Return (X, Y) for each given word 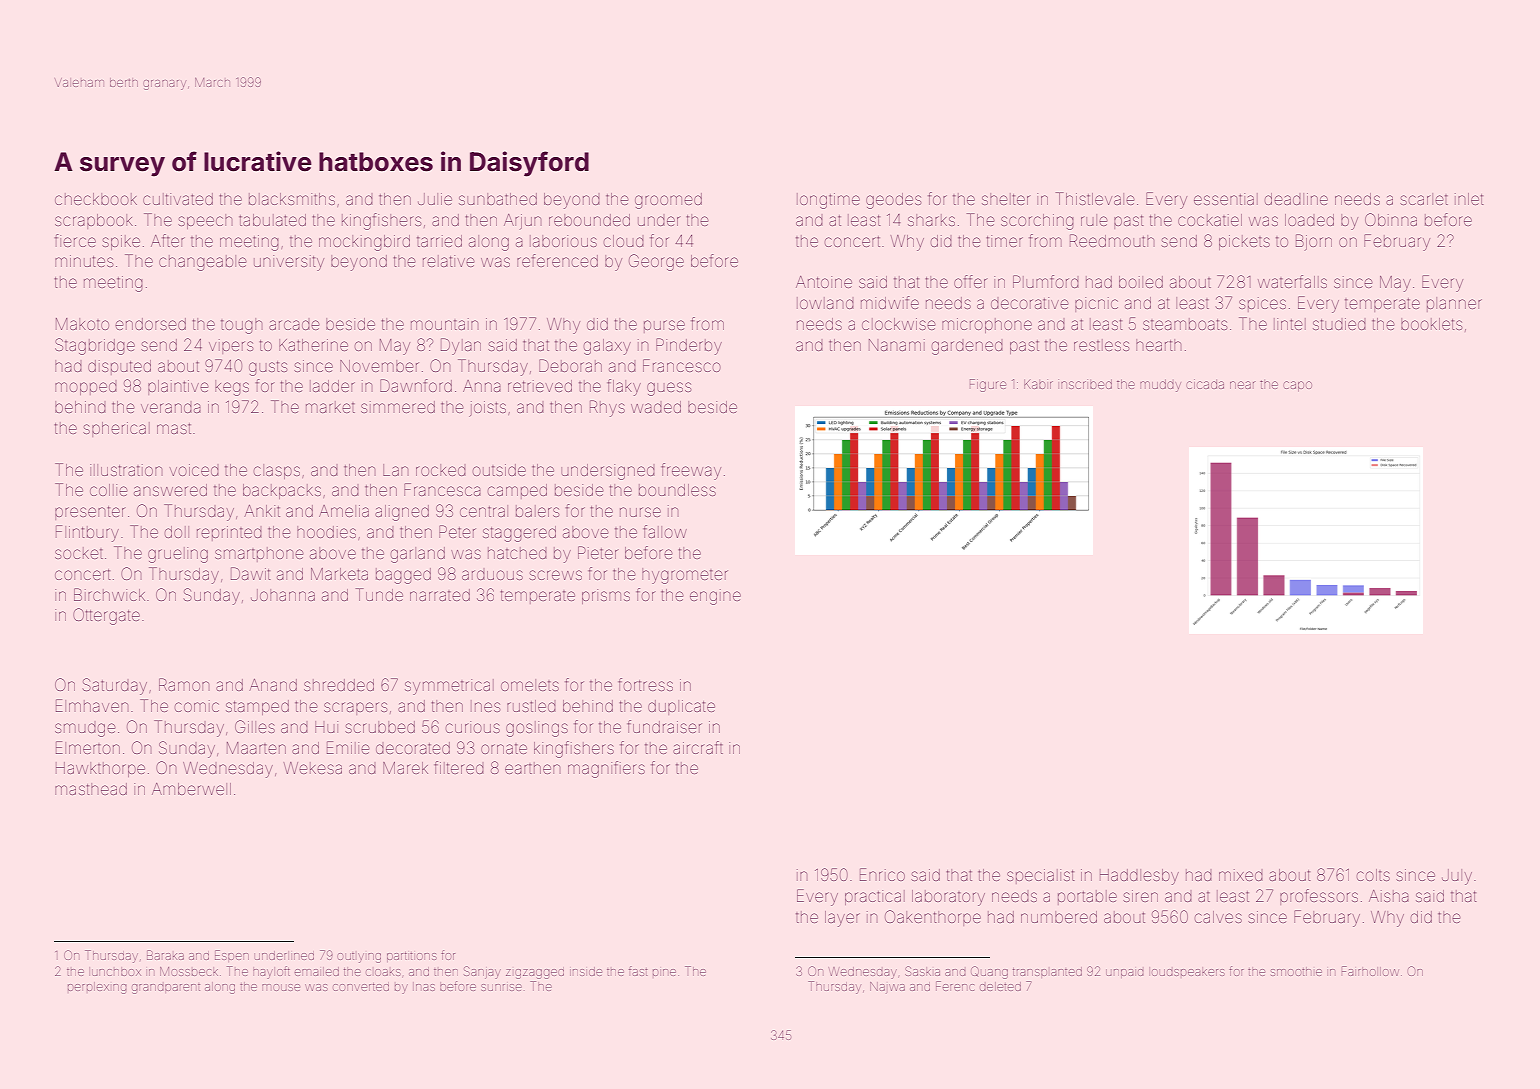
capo (1297, 386)
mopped (86, 388)
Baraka (165, 955)
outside (499, 470)
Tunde (379, 594)
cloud (624, 241)
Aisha (1389, 896)
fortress (645, 684)
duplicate (681, 707)
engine (715, 597)
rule (1094, 220)
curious (473, 727)
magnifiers (606, 769)
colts (1373, 875)
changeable (203, 263)
